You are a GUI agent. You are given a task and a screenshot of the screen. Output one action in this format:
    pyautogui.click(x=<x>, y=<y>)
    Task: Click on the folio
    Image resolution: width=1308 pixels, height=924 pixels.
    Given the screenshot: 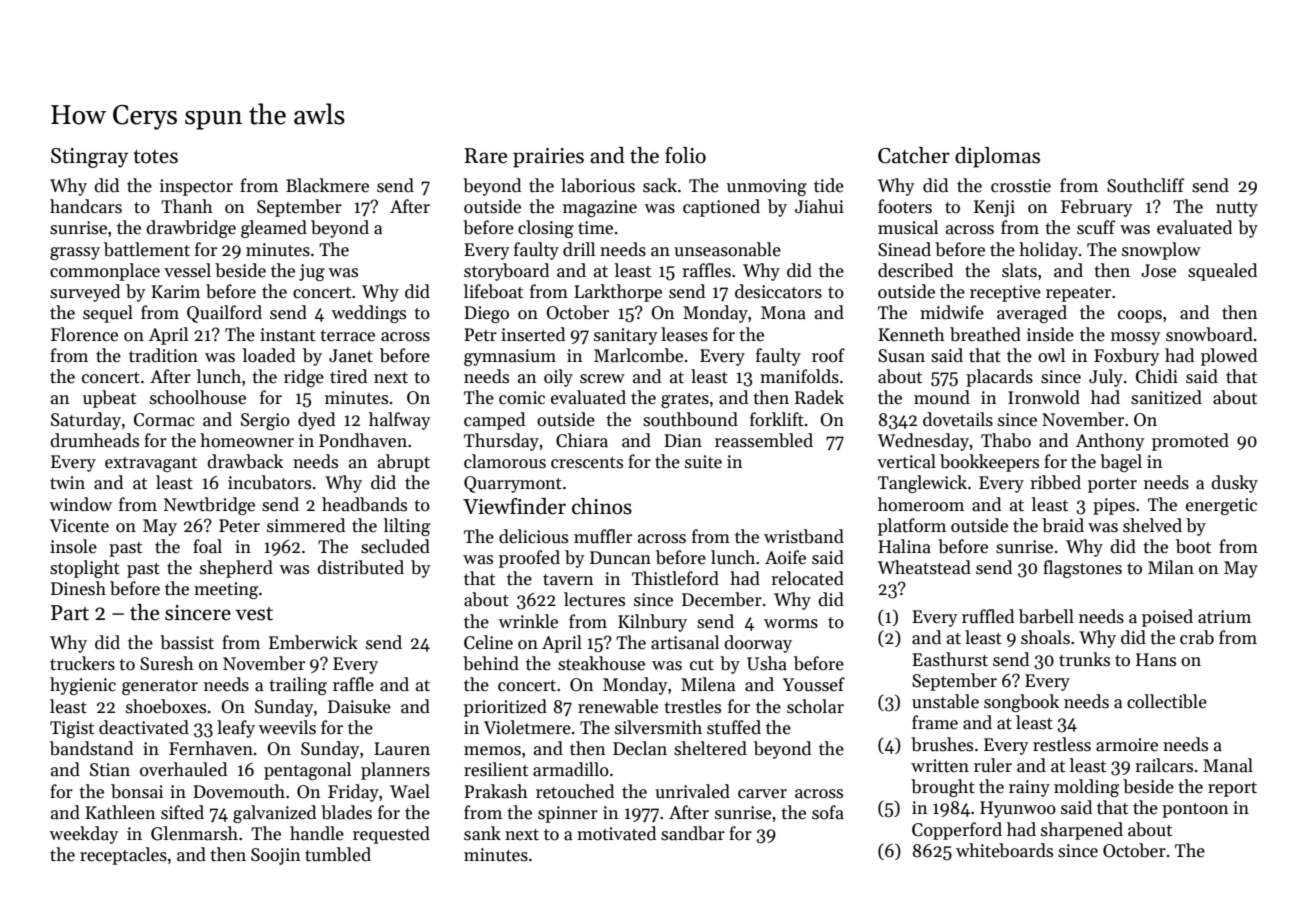 What is the action you would take?
    pyautogui.click(x=685, y=155)
